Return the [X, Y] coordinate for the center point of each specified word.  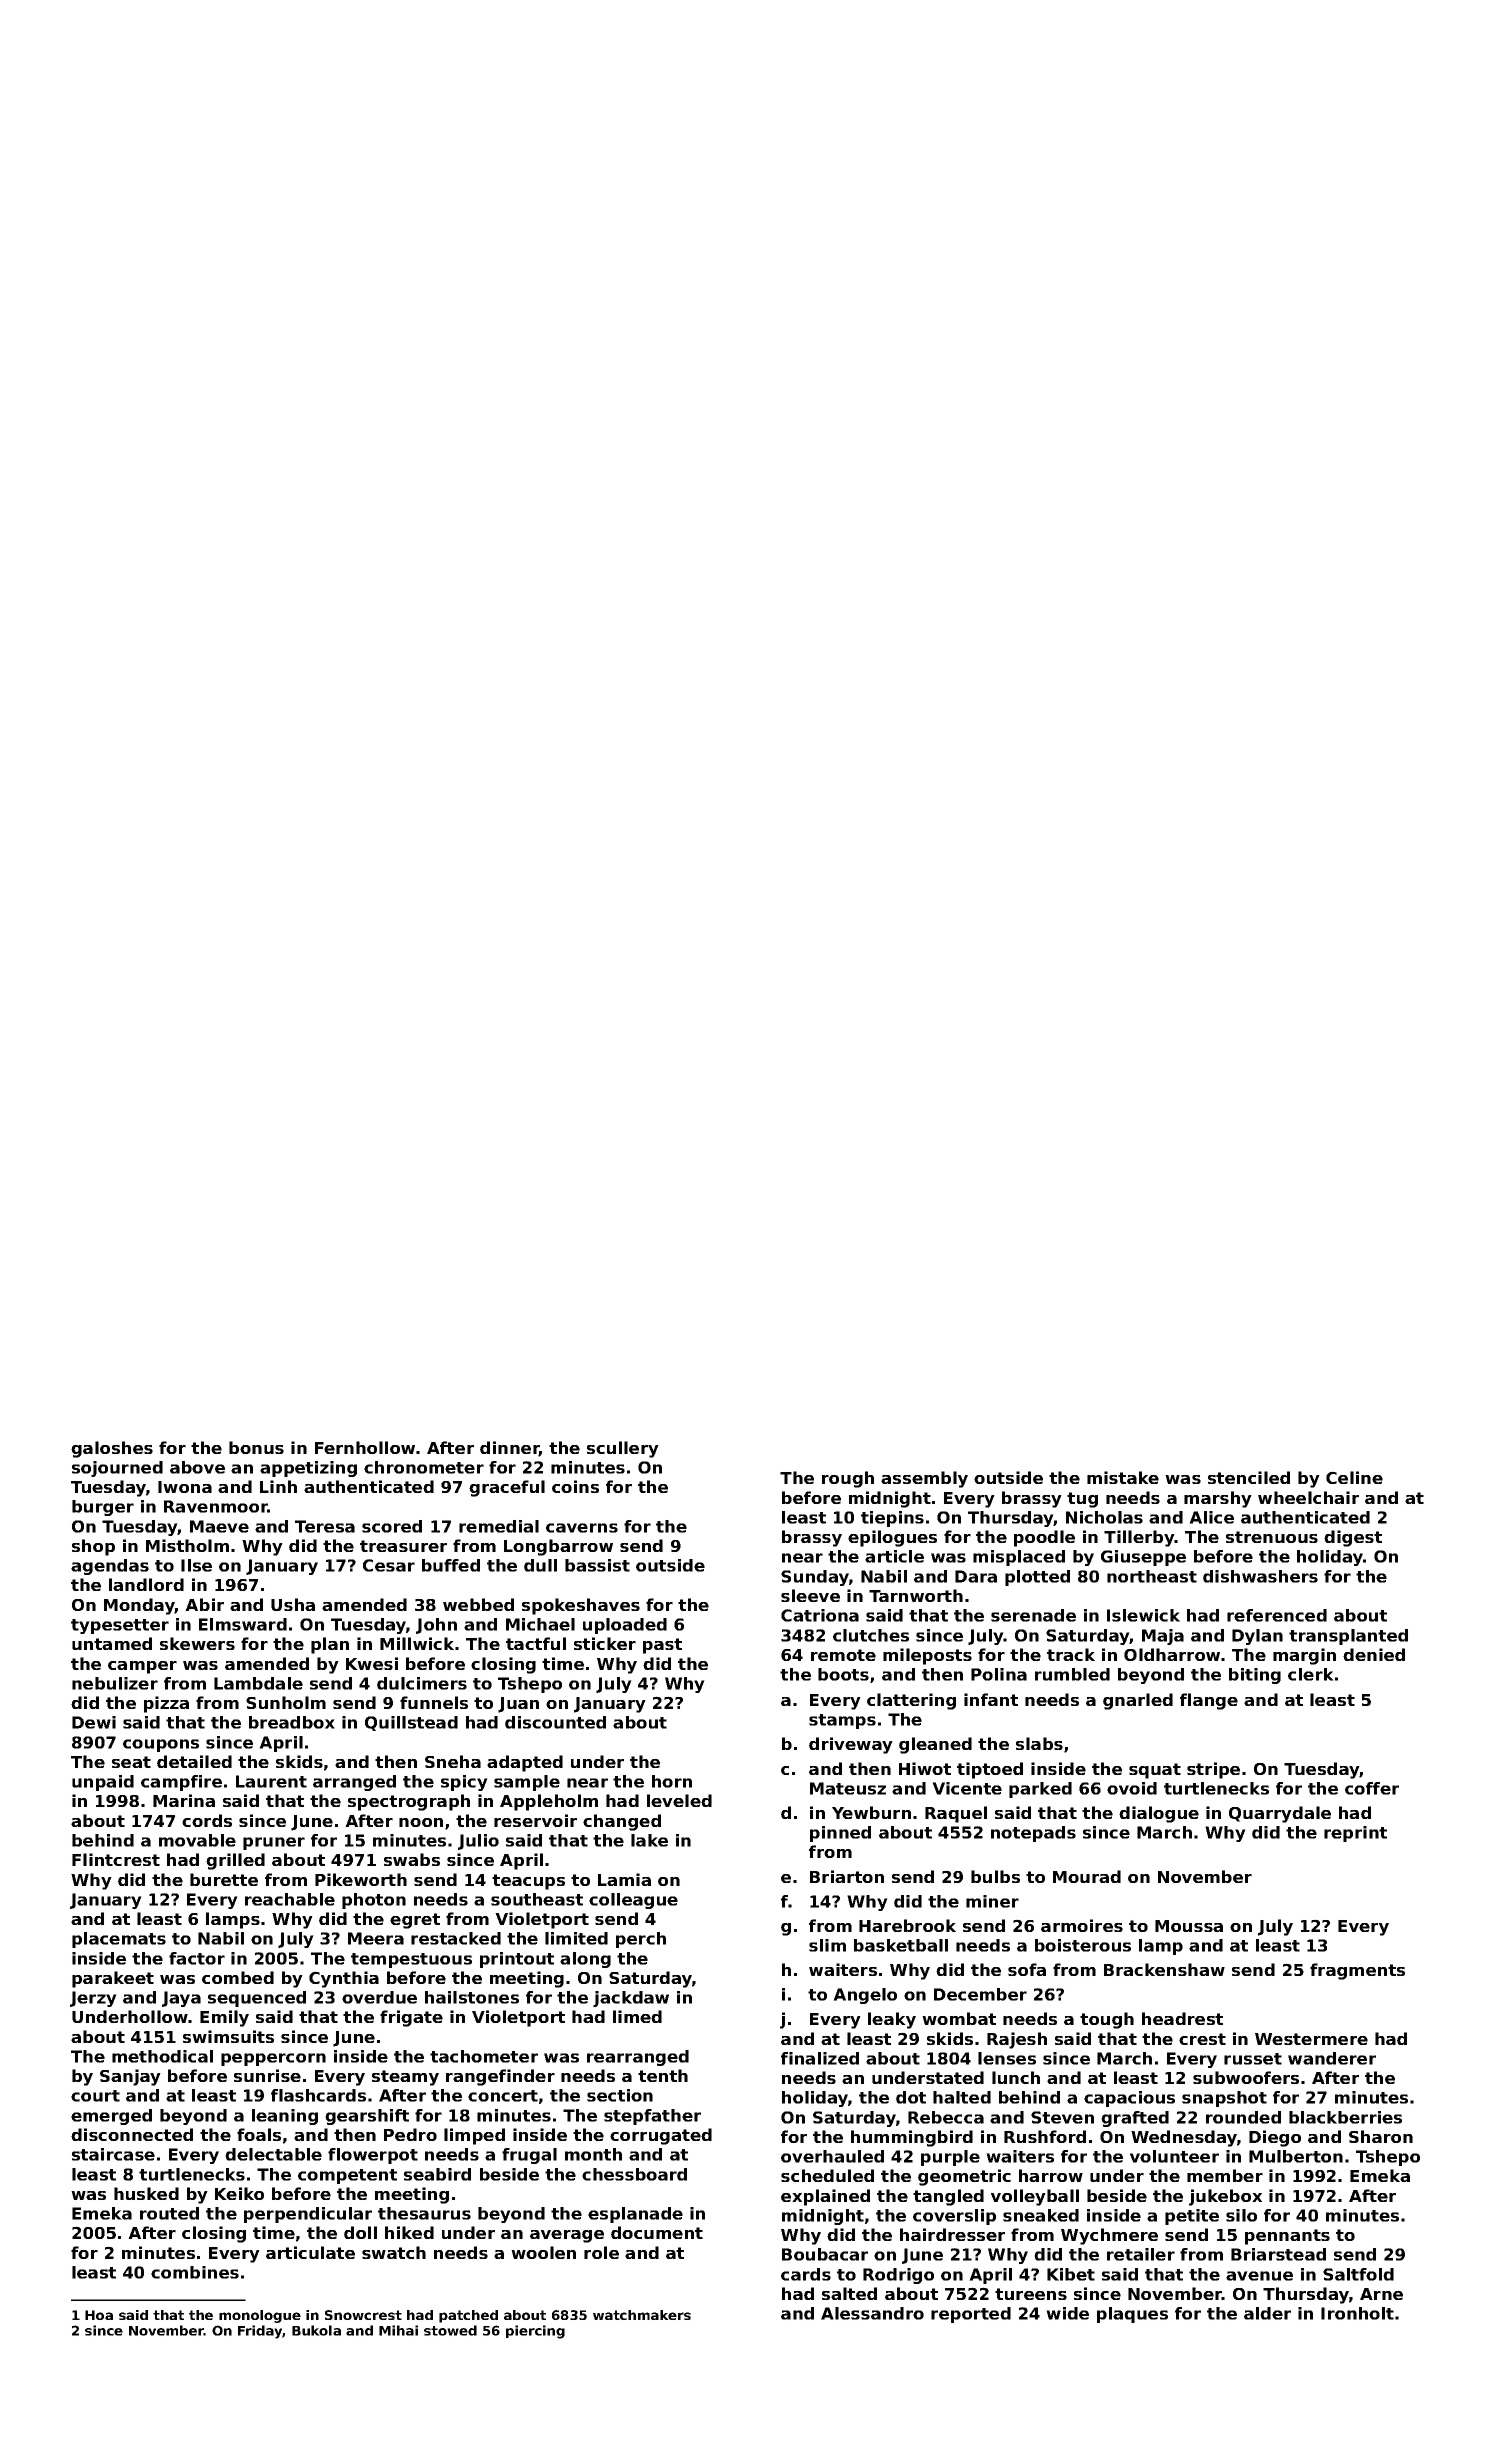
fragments [1357, 1971]
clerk [1311, 1674]
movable [197, 1840]
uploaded [625, 1626]
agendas [110, 1567]
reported [971, 2315]
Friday [260, 2332]
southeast [537, 1899]
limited [576, 1938]
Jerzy [93, 1999]
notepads [1033, 1834]
